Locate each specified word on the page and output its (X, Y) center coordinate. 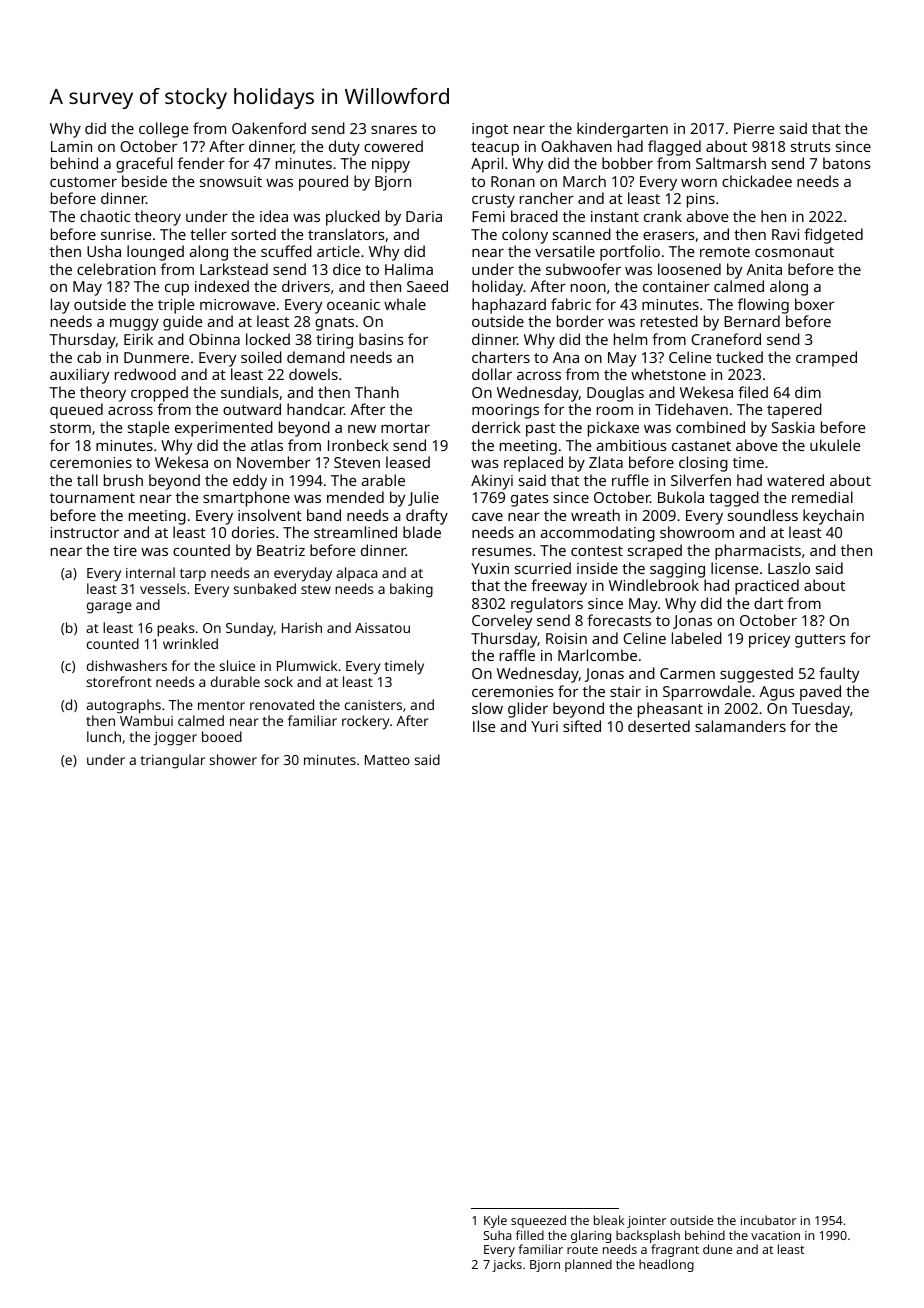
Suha (497, 1235)
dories (253, 532)
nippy (391, 165)
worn (699, 183)
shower (233, 759)
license (734, 568)
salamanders (740, 726)
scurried (543, 568)
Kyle (495, 1221)
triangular (172, 761)
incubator (768, 1220)
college (163, 130)
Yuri (544, 726)
